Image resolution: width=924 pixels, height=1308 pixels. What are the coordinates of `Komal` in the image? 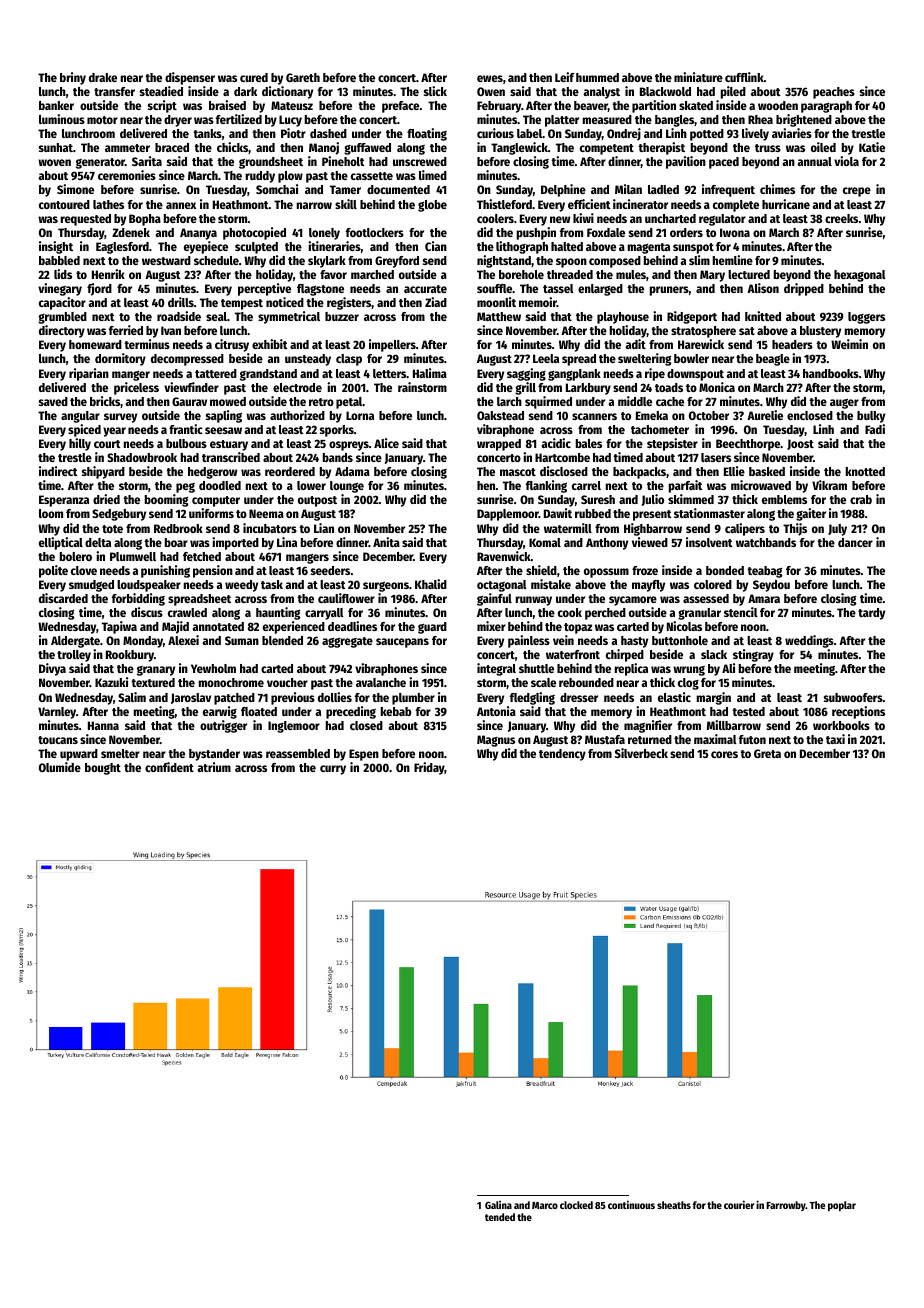 It's located at (545, 542).
